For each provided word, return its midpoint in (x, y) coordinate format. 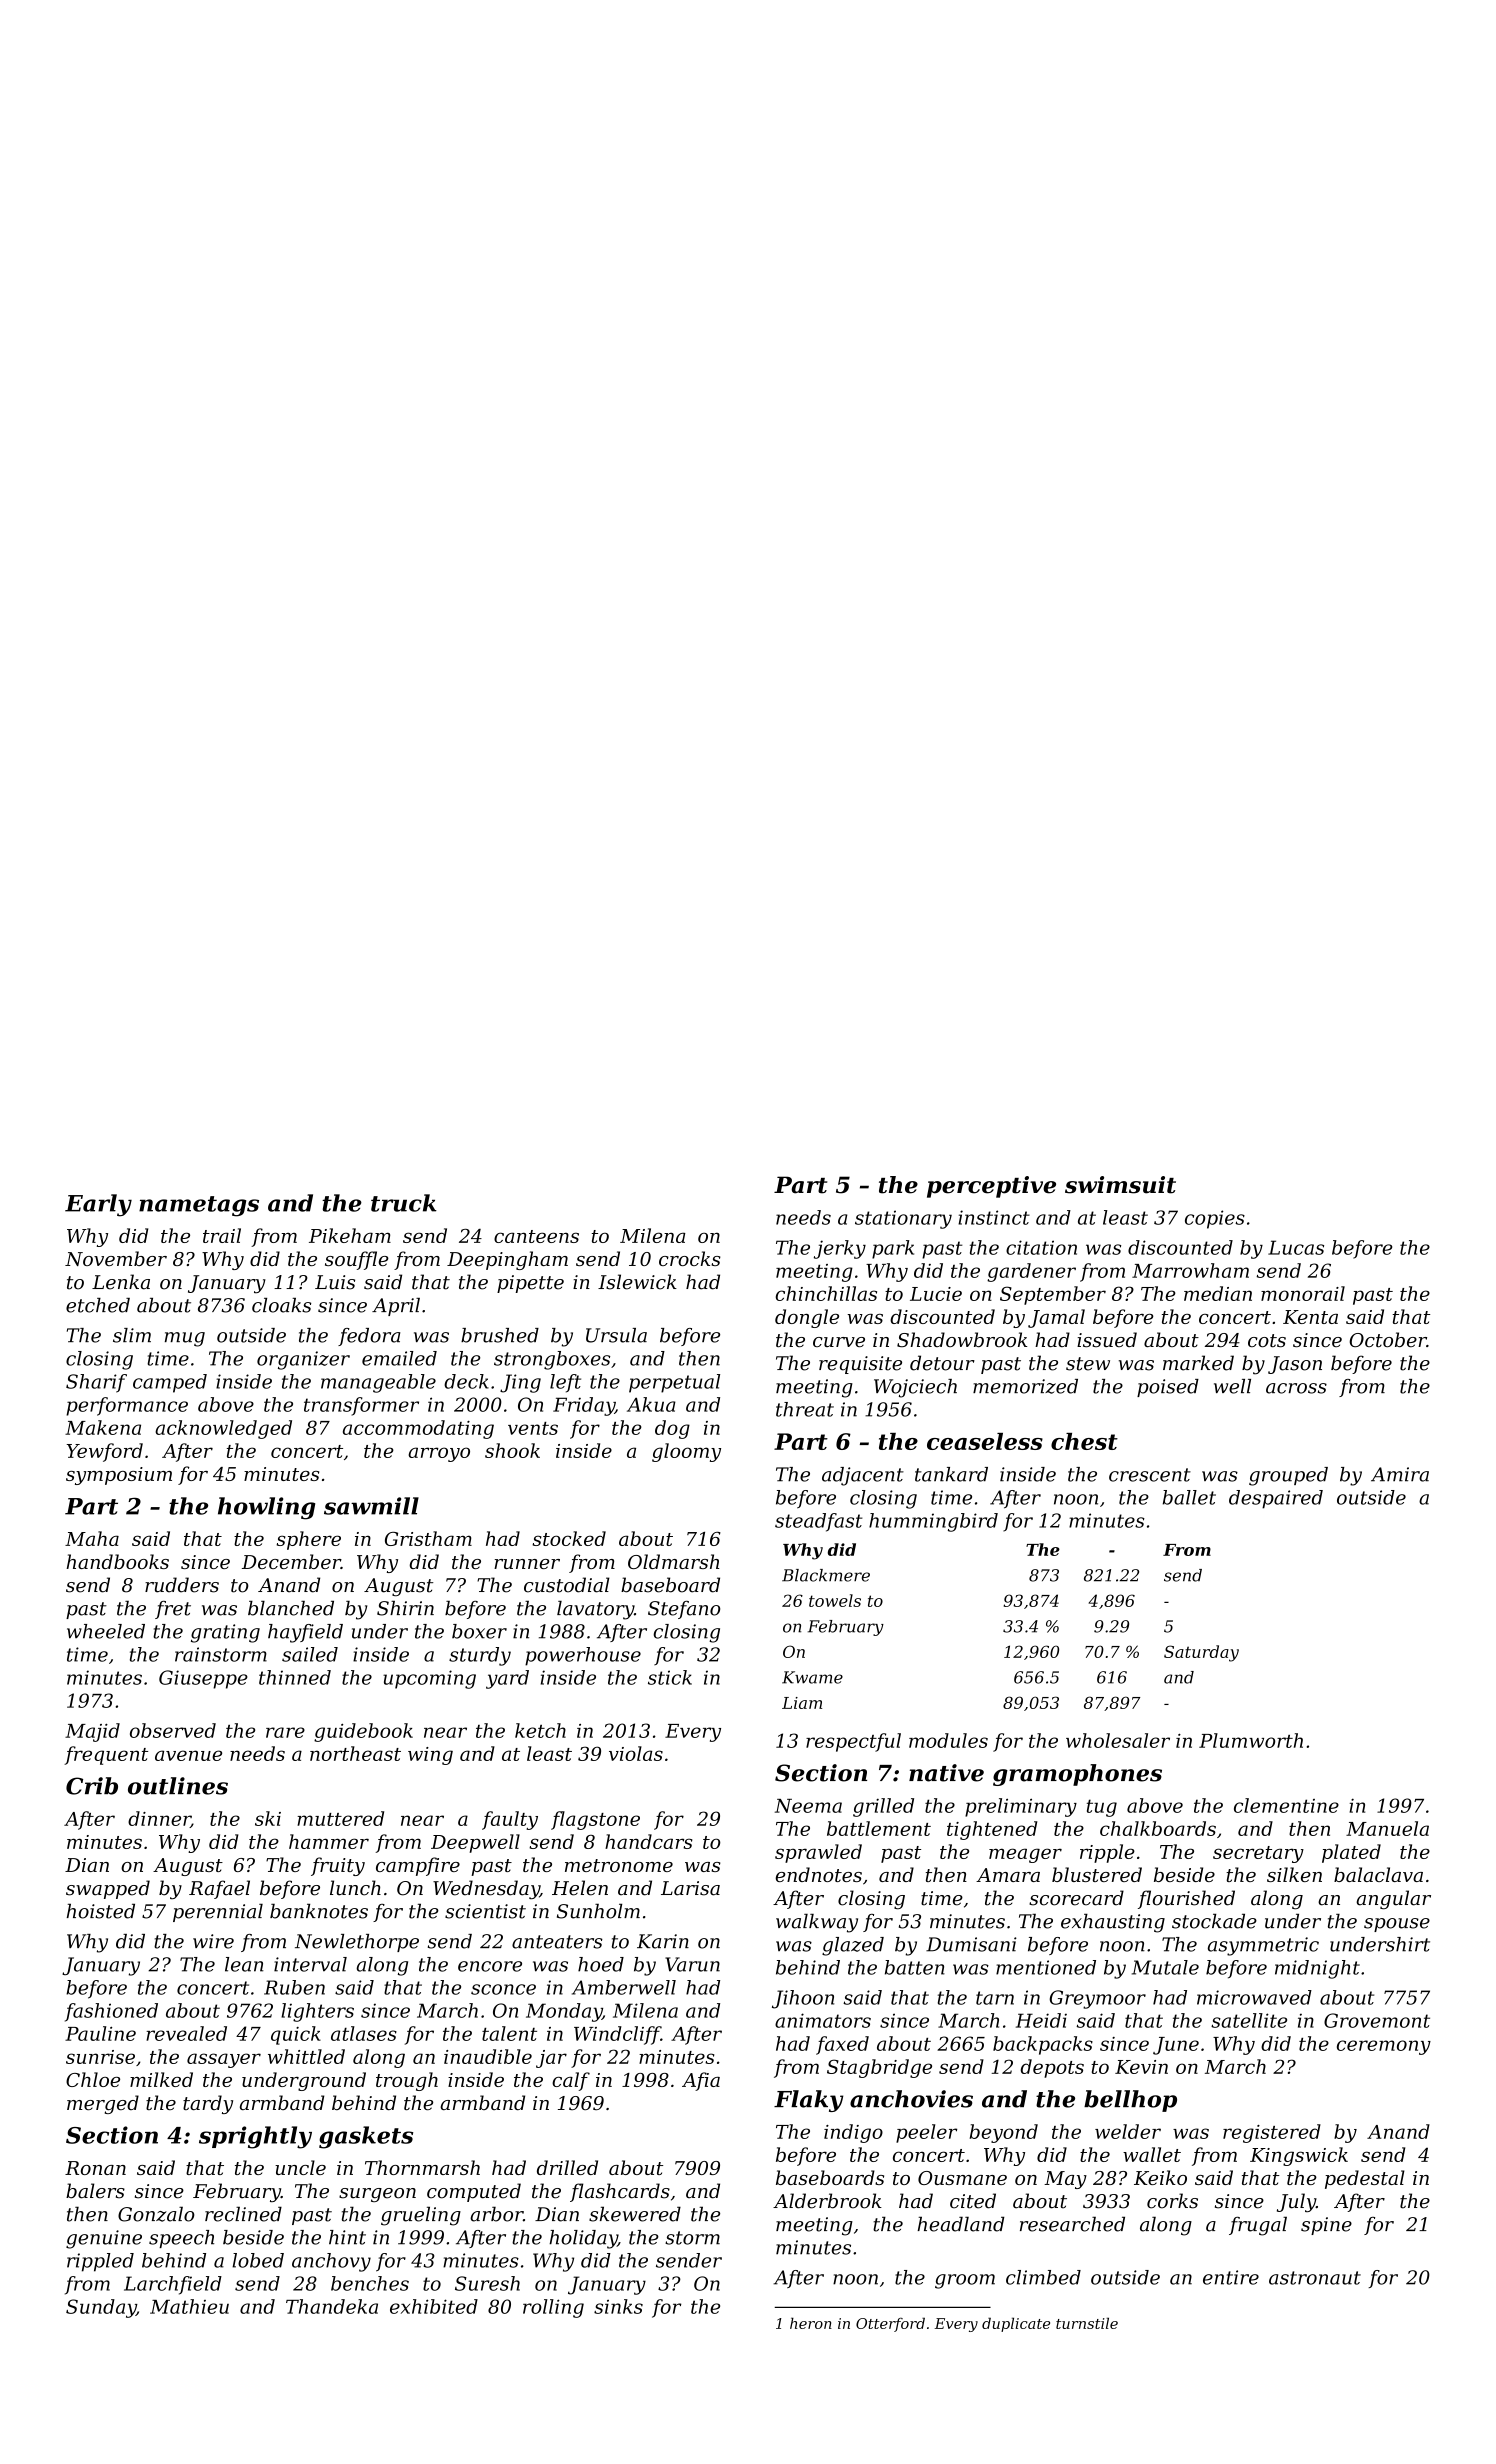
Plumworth (1251, 1740)
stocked (569, 1538)
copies (1215, 1219)
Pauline (100, 2033)
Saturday (1201, 1653)
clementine (1286, 1805)
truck (404, 1203)
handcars (649, 1841)
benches (370, 2283)
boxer (479, 1631)
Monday (564, 2012)
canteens (536, 1236)
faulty (510, 1820)
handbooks (117, 1561)
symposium (119, 1476)
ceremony (1384, 2047)
